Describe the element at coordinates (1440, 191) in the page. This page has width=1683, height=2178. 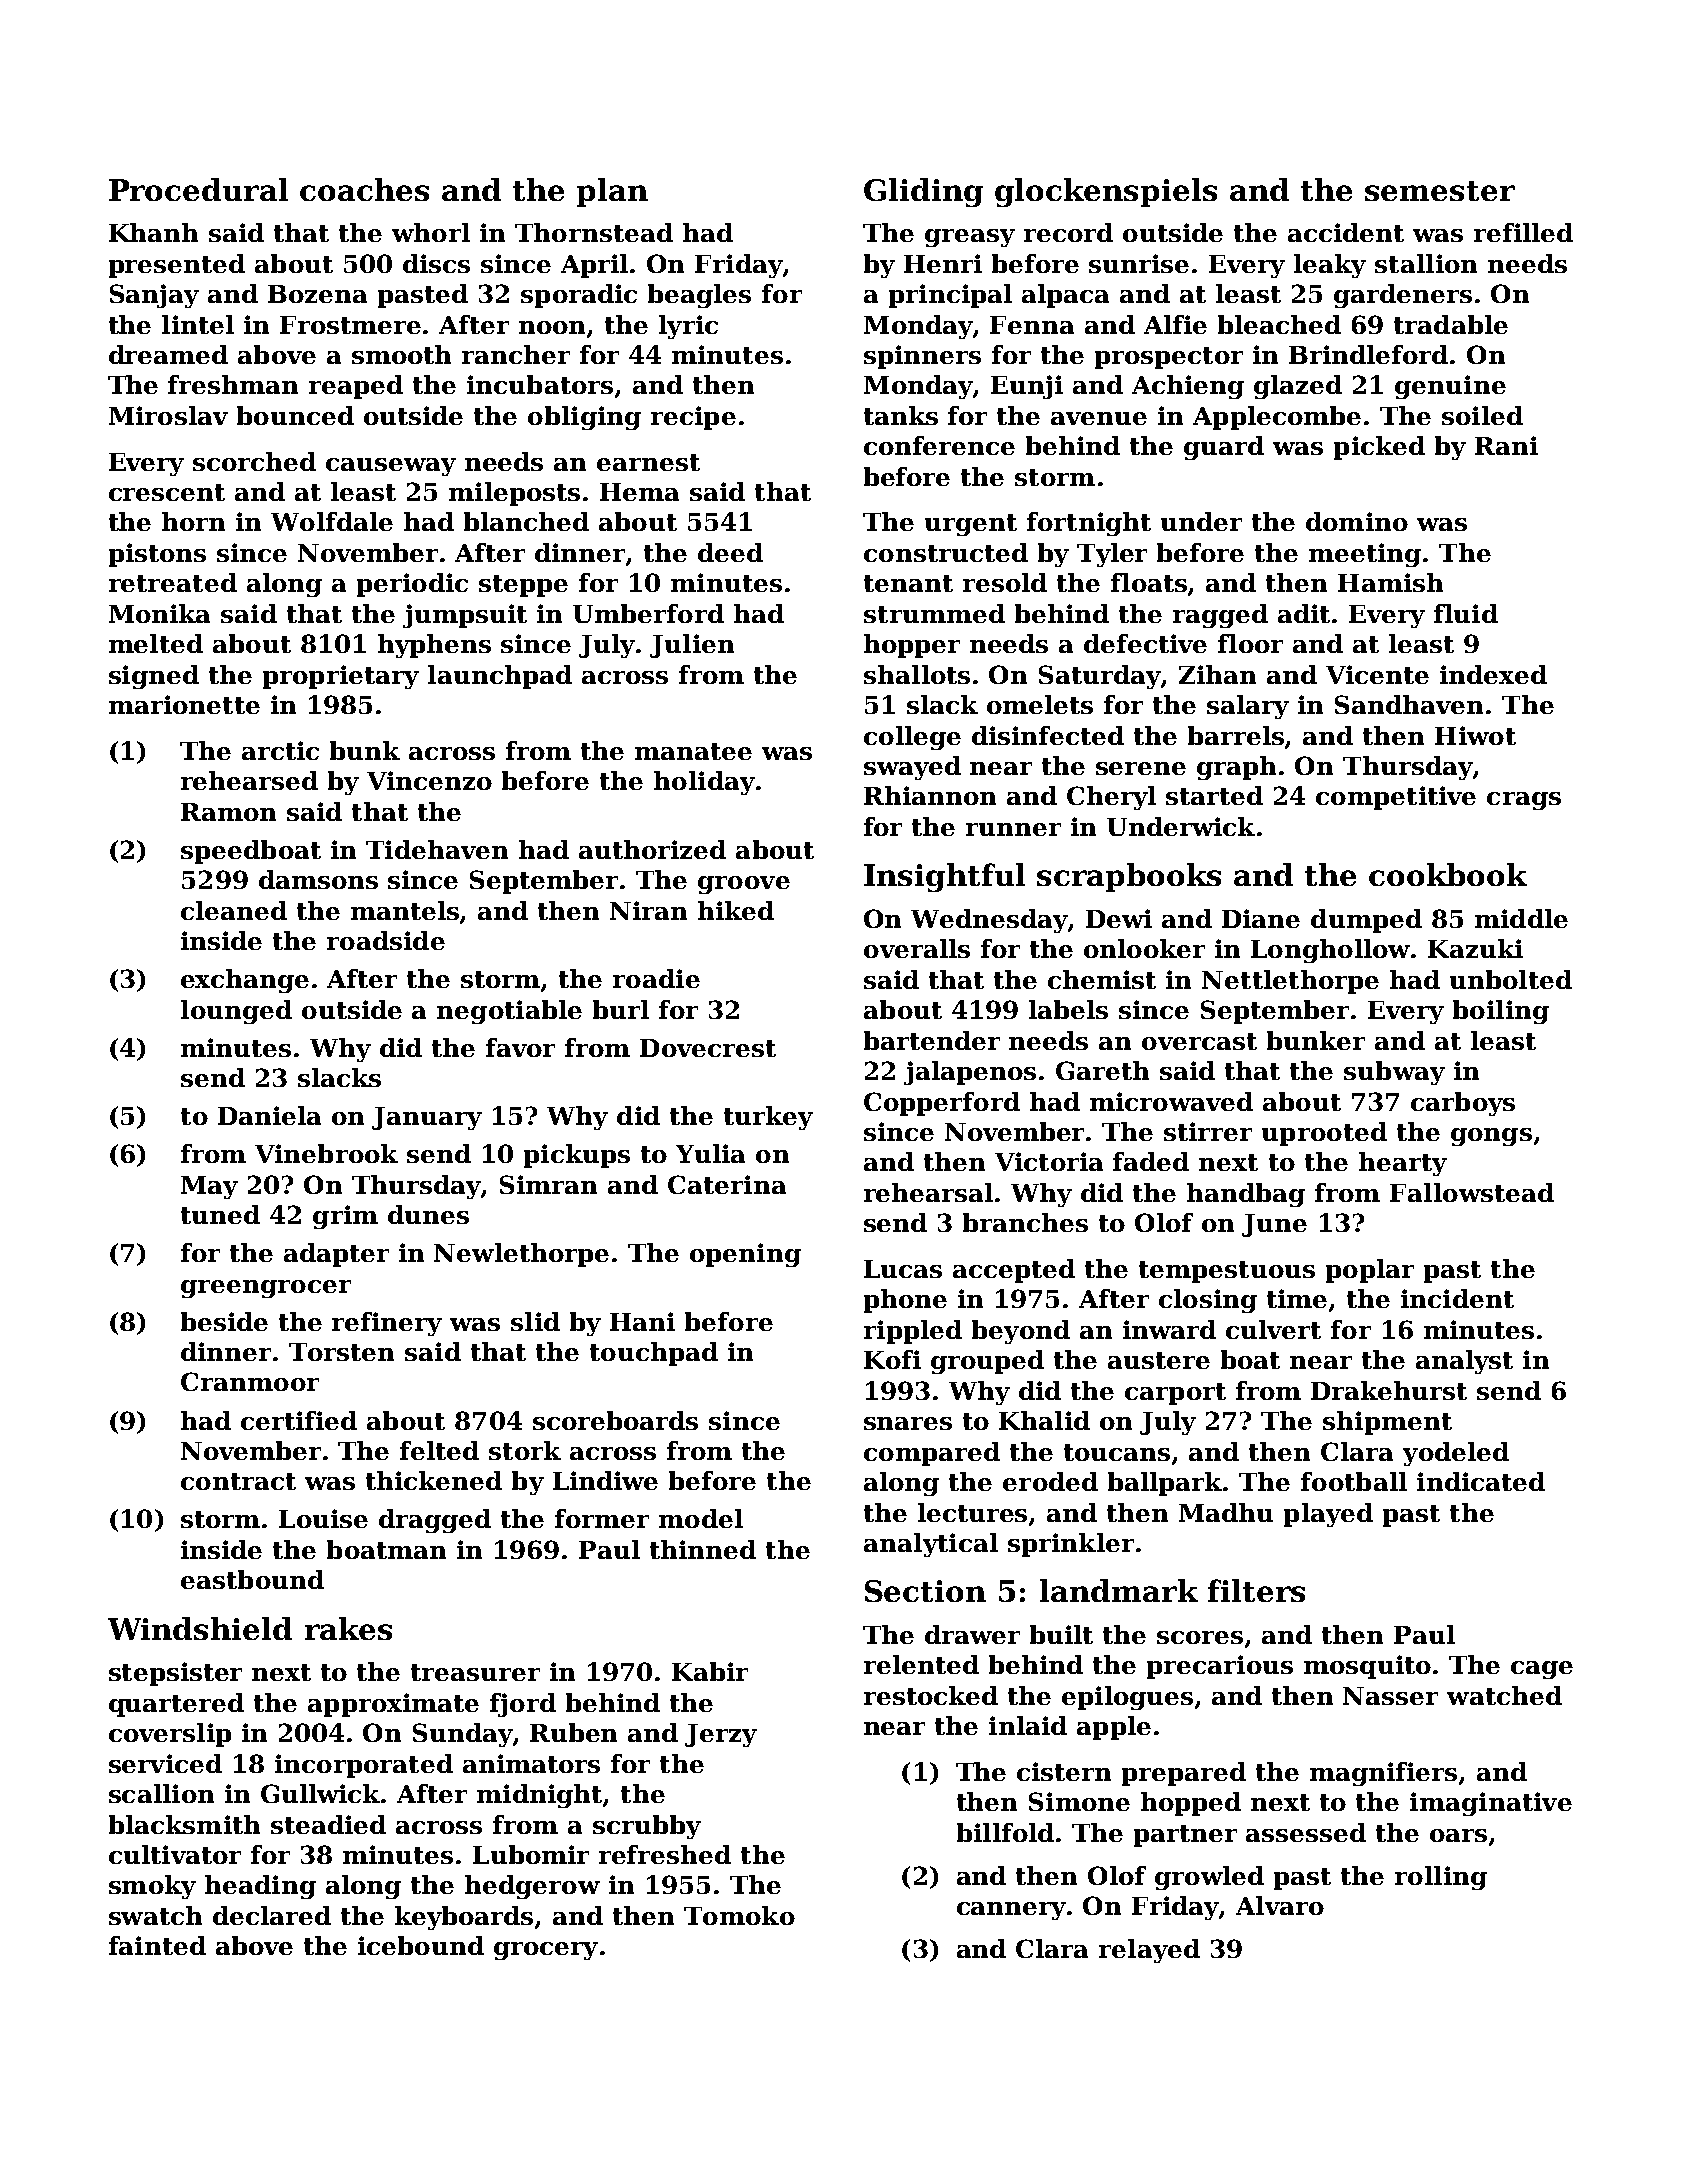
I see `semester` at that location.
